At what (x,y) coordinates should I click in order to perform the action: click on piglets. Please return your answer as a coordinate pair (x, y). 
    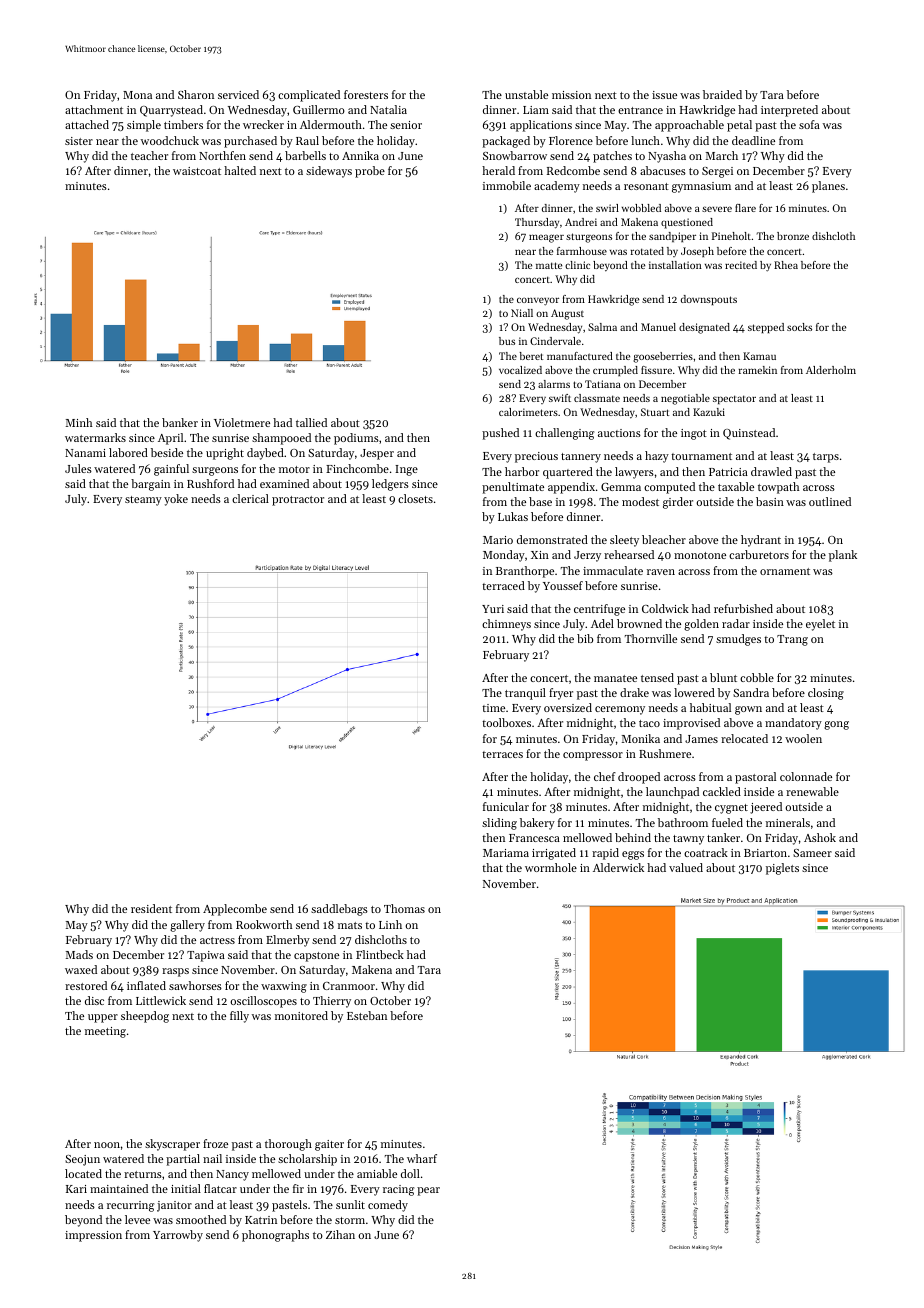
    Looking at the image, I should click on (782, 869).
